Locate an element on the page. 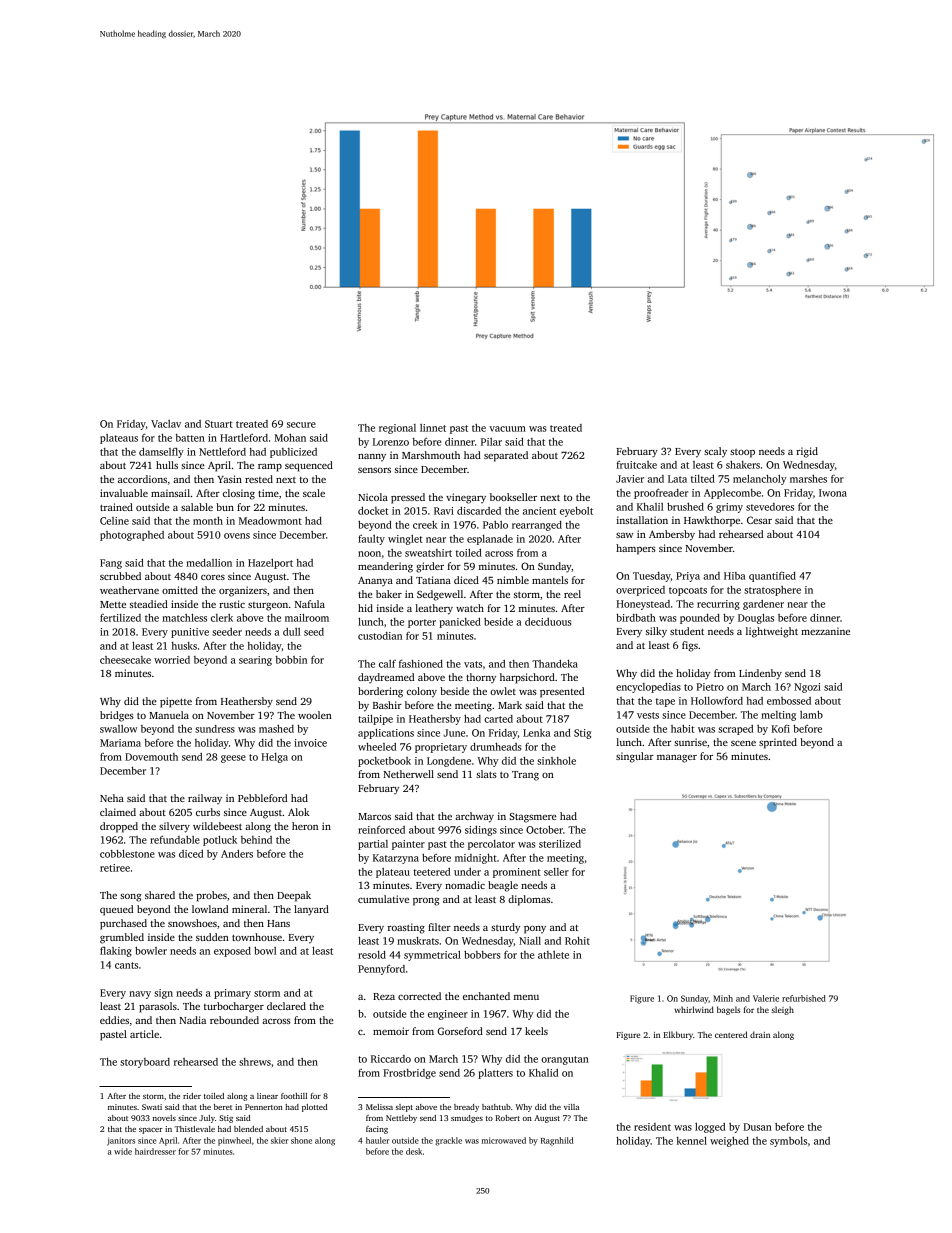 The width and height of the page is (952, 1233). Celine is located at coordinates (114, 521).
